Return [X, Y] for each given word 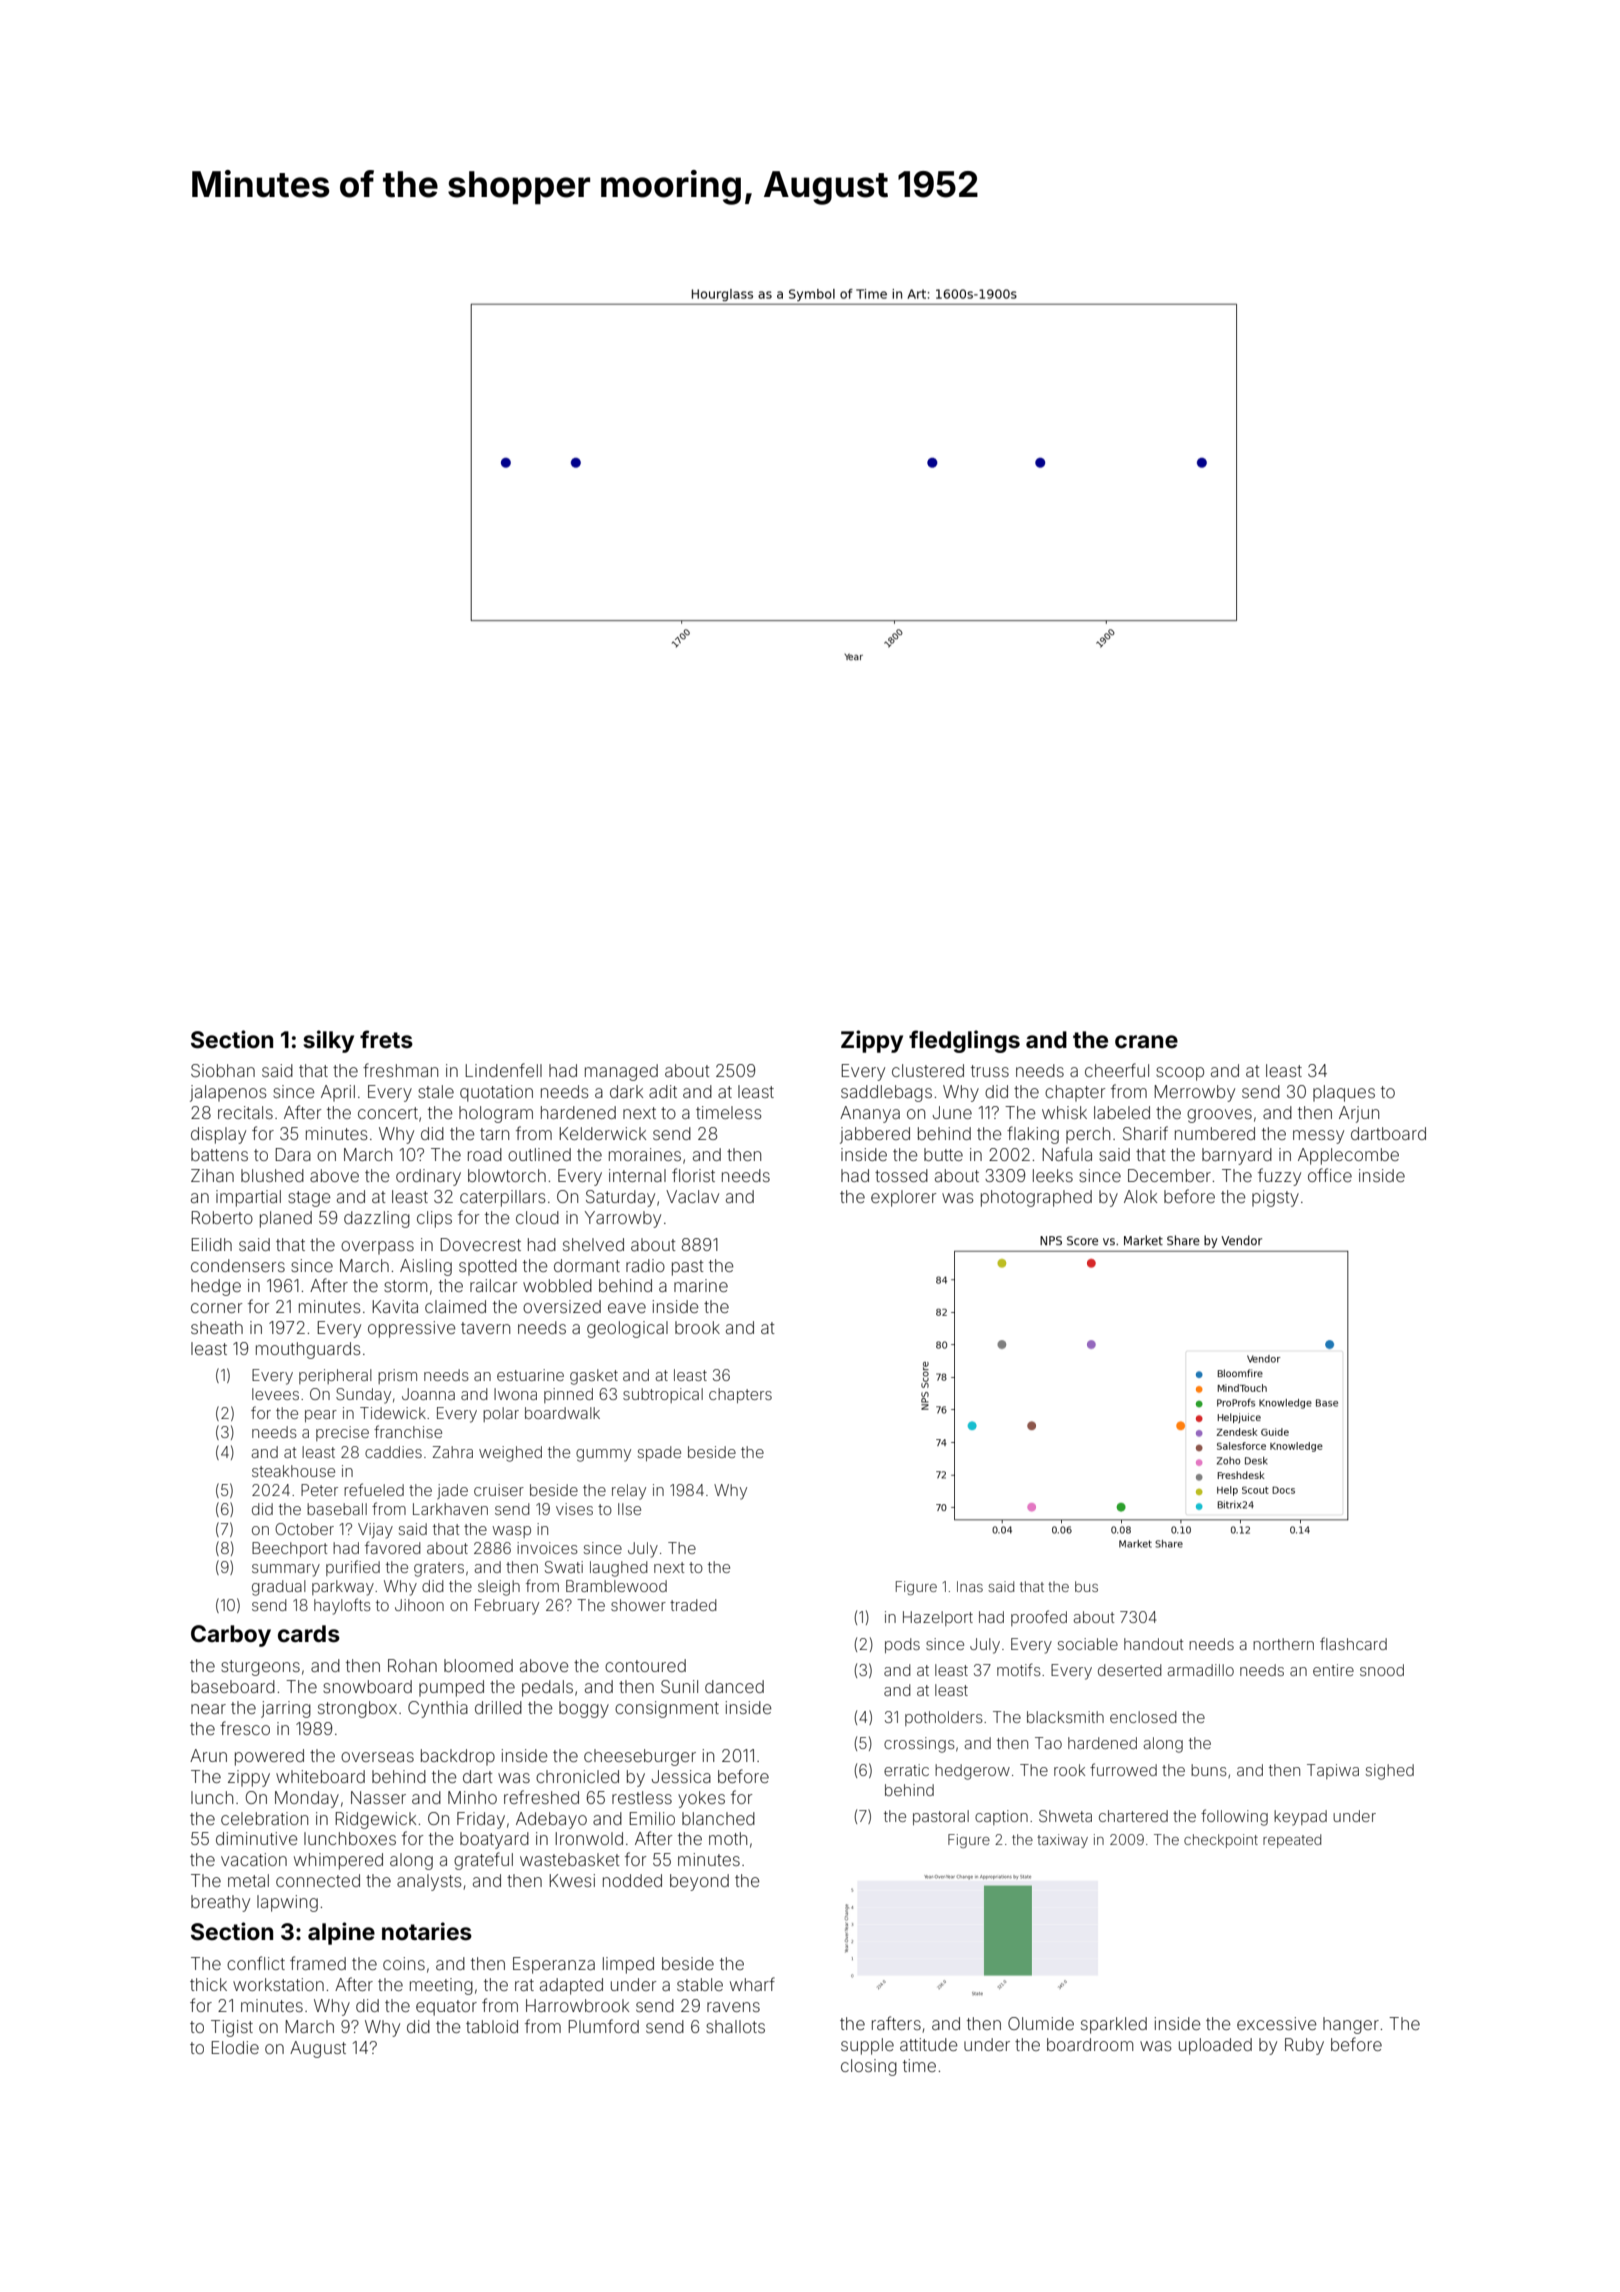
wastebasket [570, 1859]
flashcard [1353, 1643]
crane [1146, 1042]
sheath [217, 1327]
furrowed [1123, 1769]
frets [386, 1039]
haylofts [342, 1606]
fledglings [964, 1041]
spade [659, 1453]
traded [693, 1605]
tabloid [492, 2026]
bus [1086, 1586]
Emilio [652, 1818]
